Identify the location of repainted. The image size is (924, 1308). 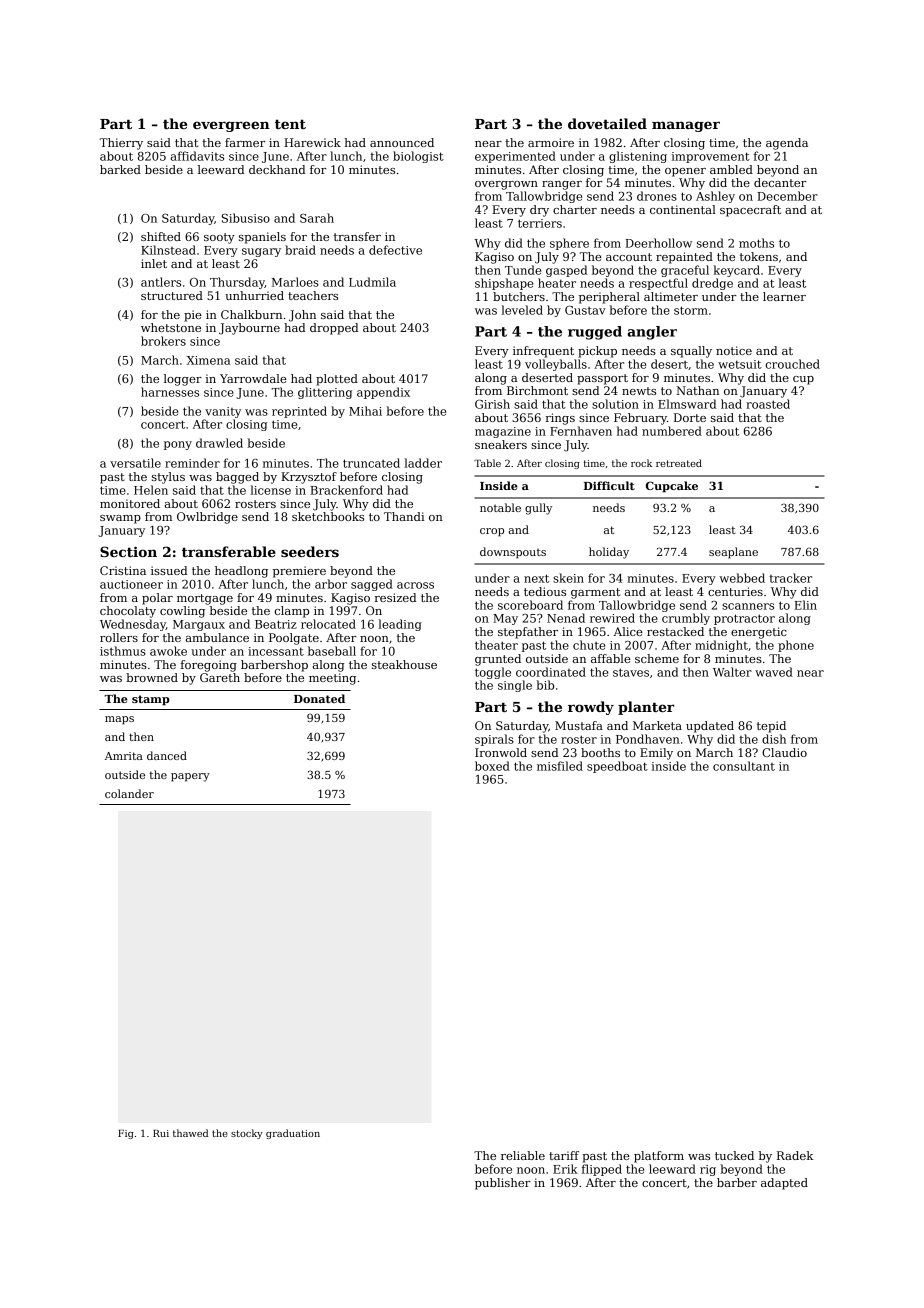
(684, 258).
